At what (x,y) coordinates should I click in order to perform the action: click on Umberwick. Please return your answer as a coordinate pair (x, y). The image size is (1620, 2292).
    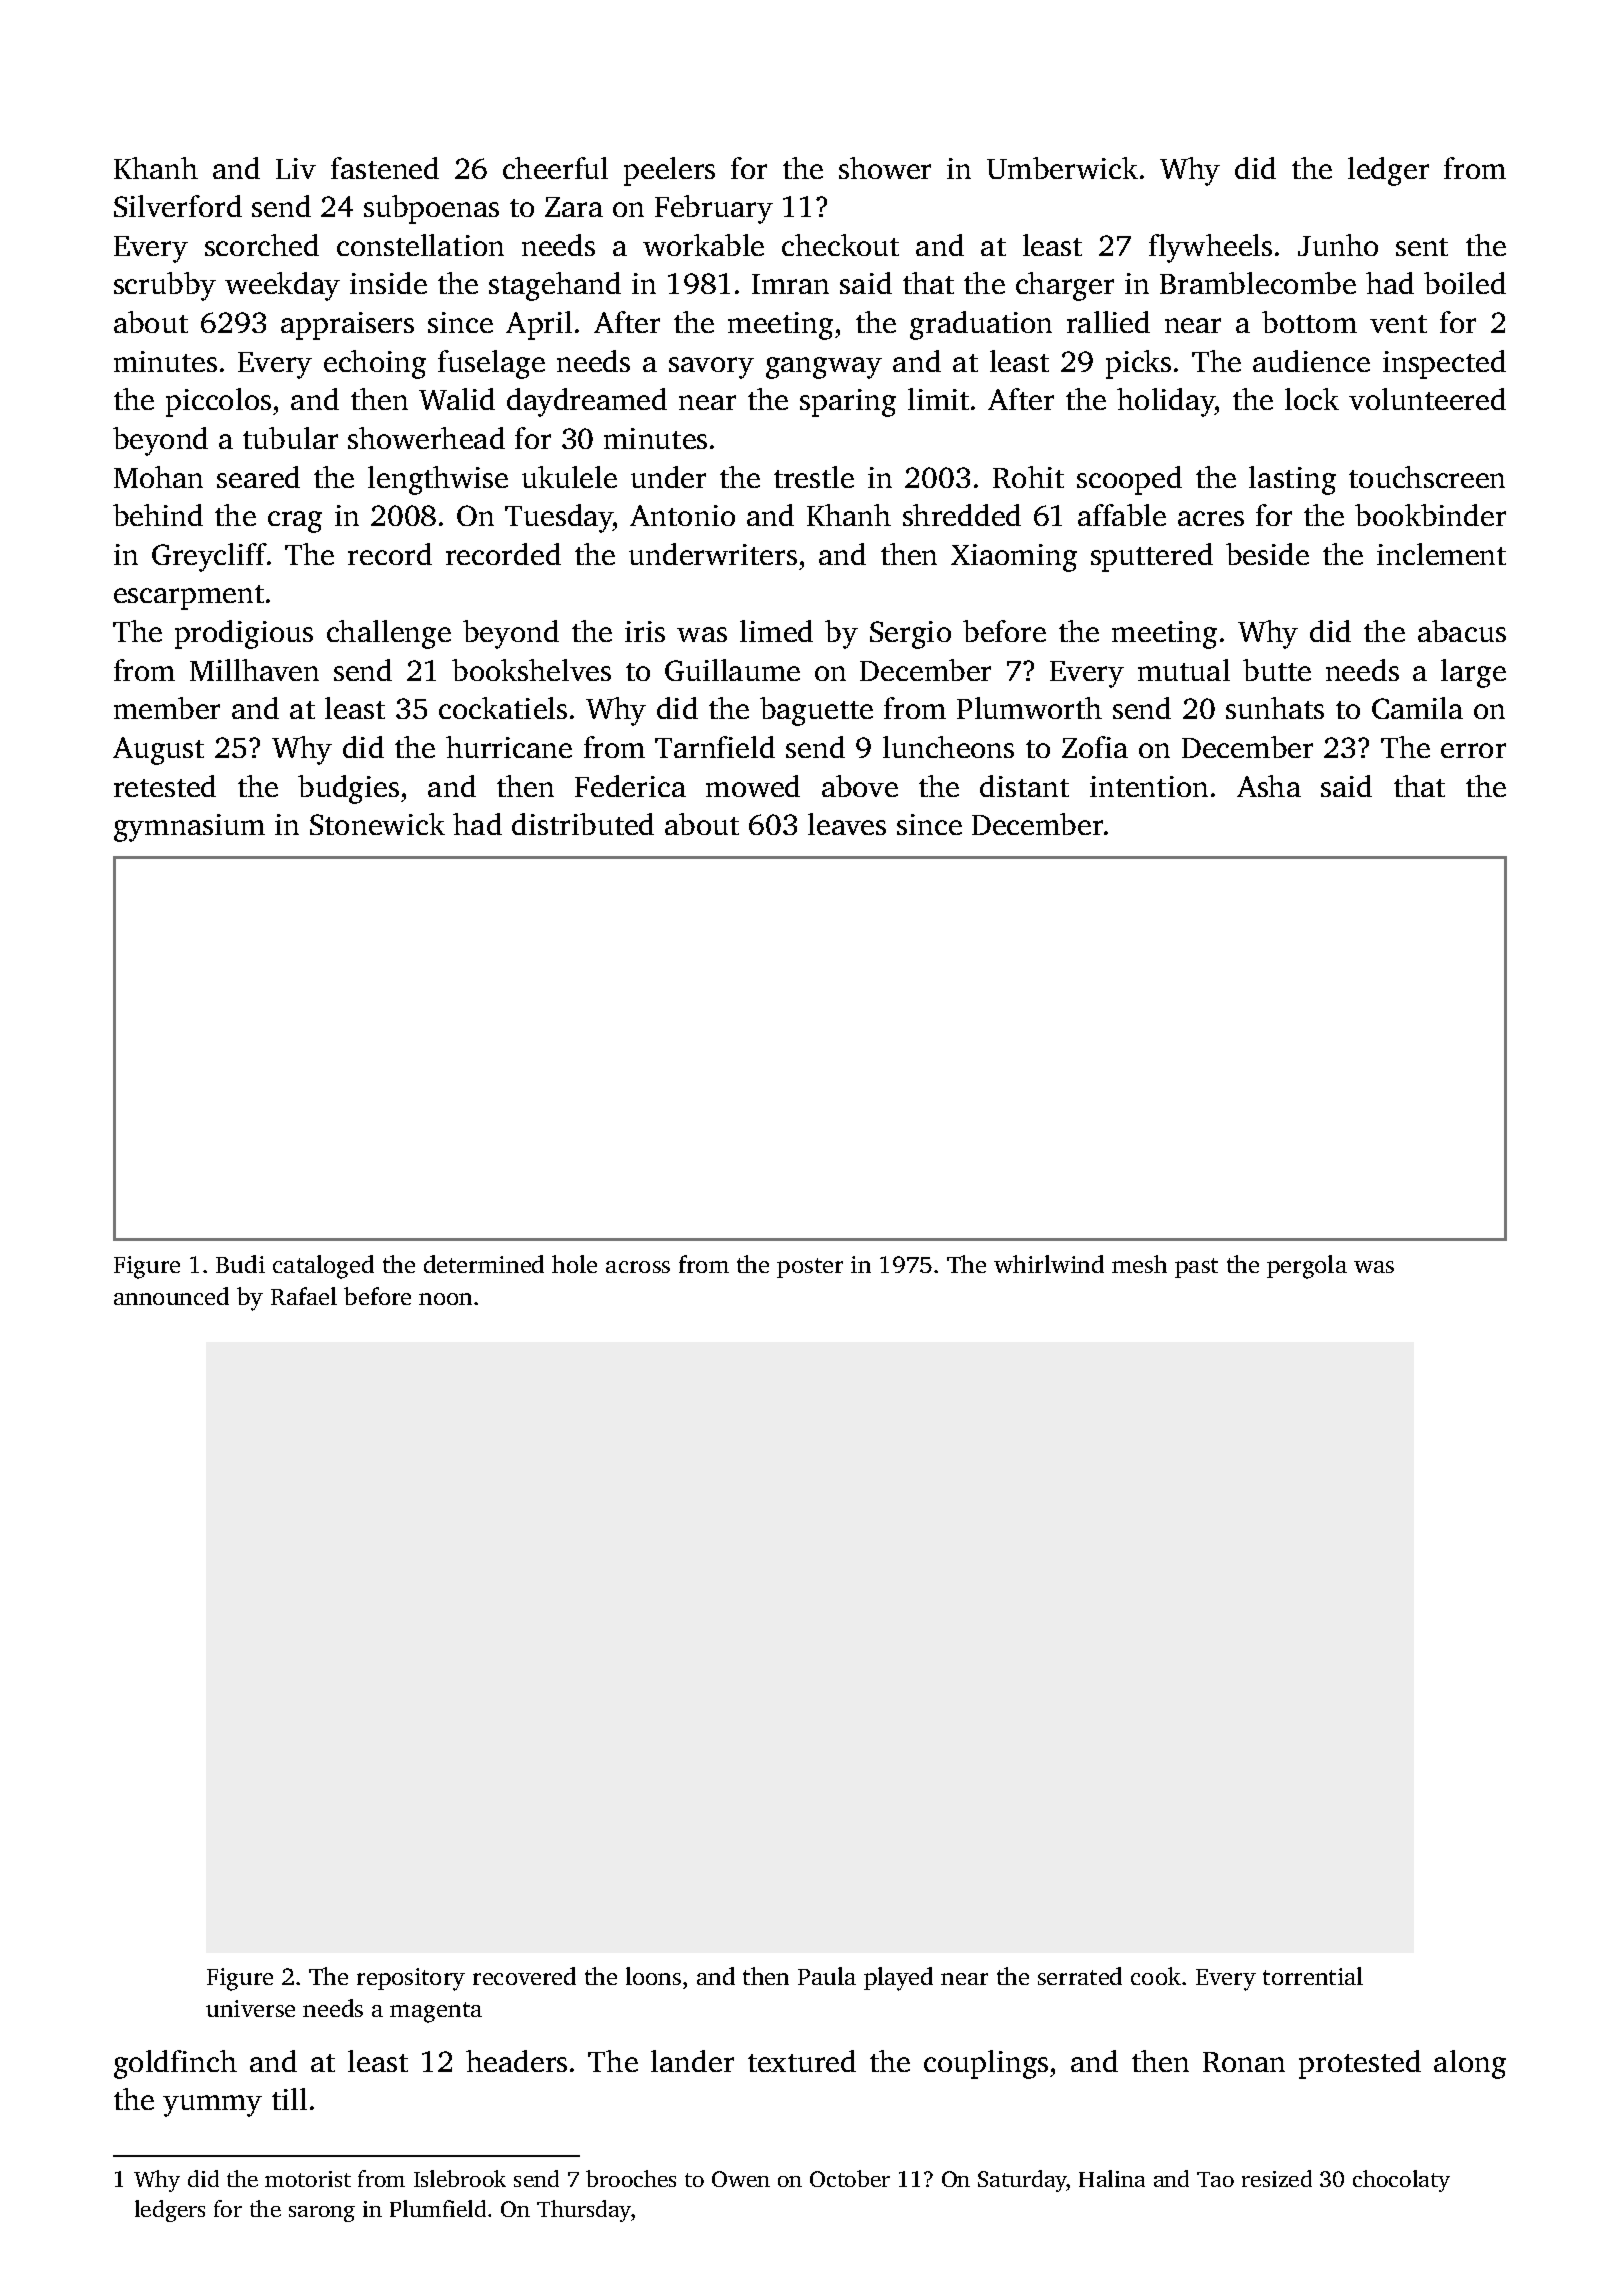
    Looking at the image, I should click on (1062, 168).
